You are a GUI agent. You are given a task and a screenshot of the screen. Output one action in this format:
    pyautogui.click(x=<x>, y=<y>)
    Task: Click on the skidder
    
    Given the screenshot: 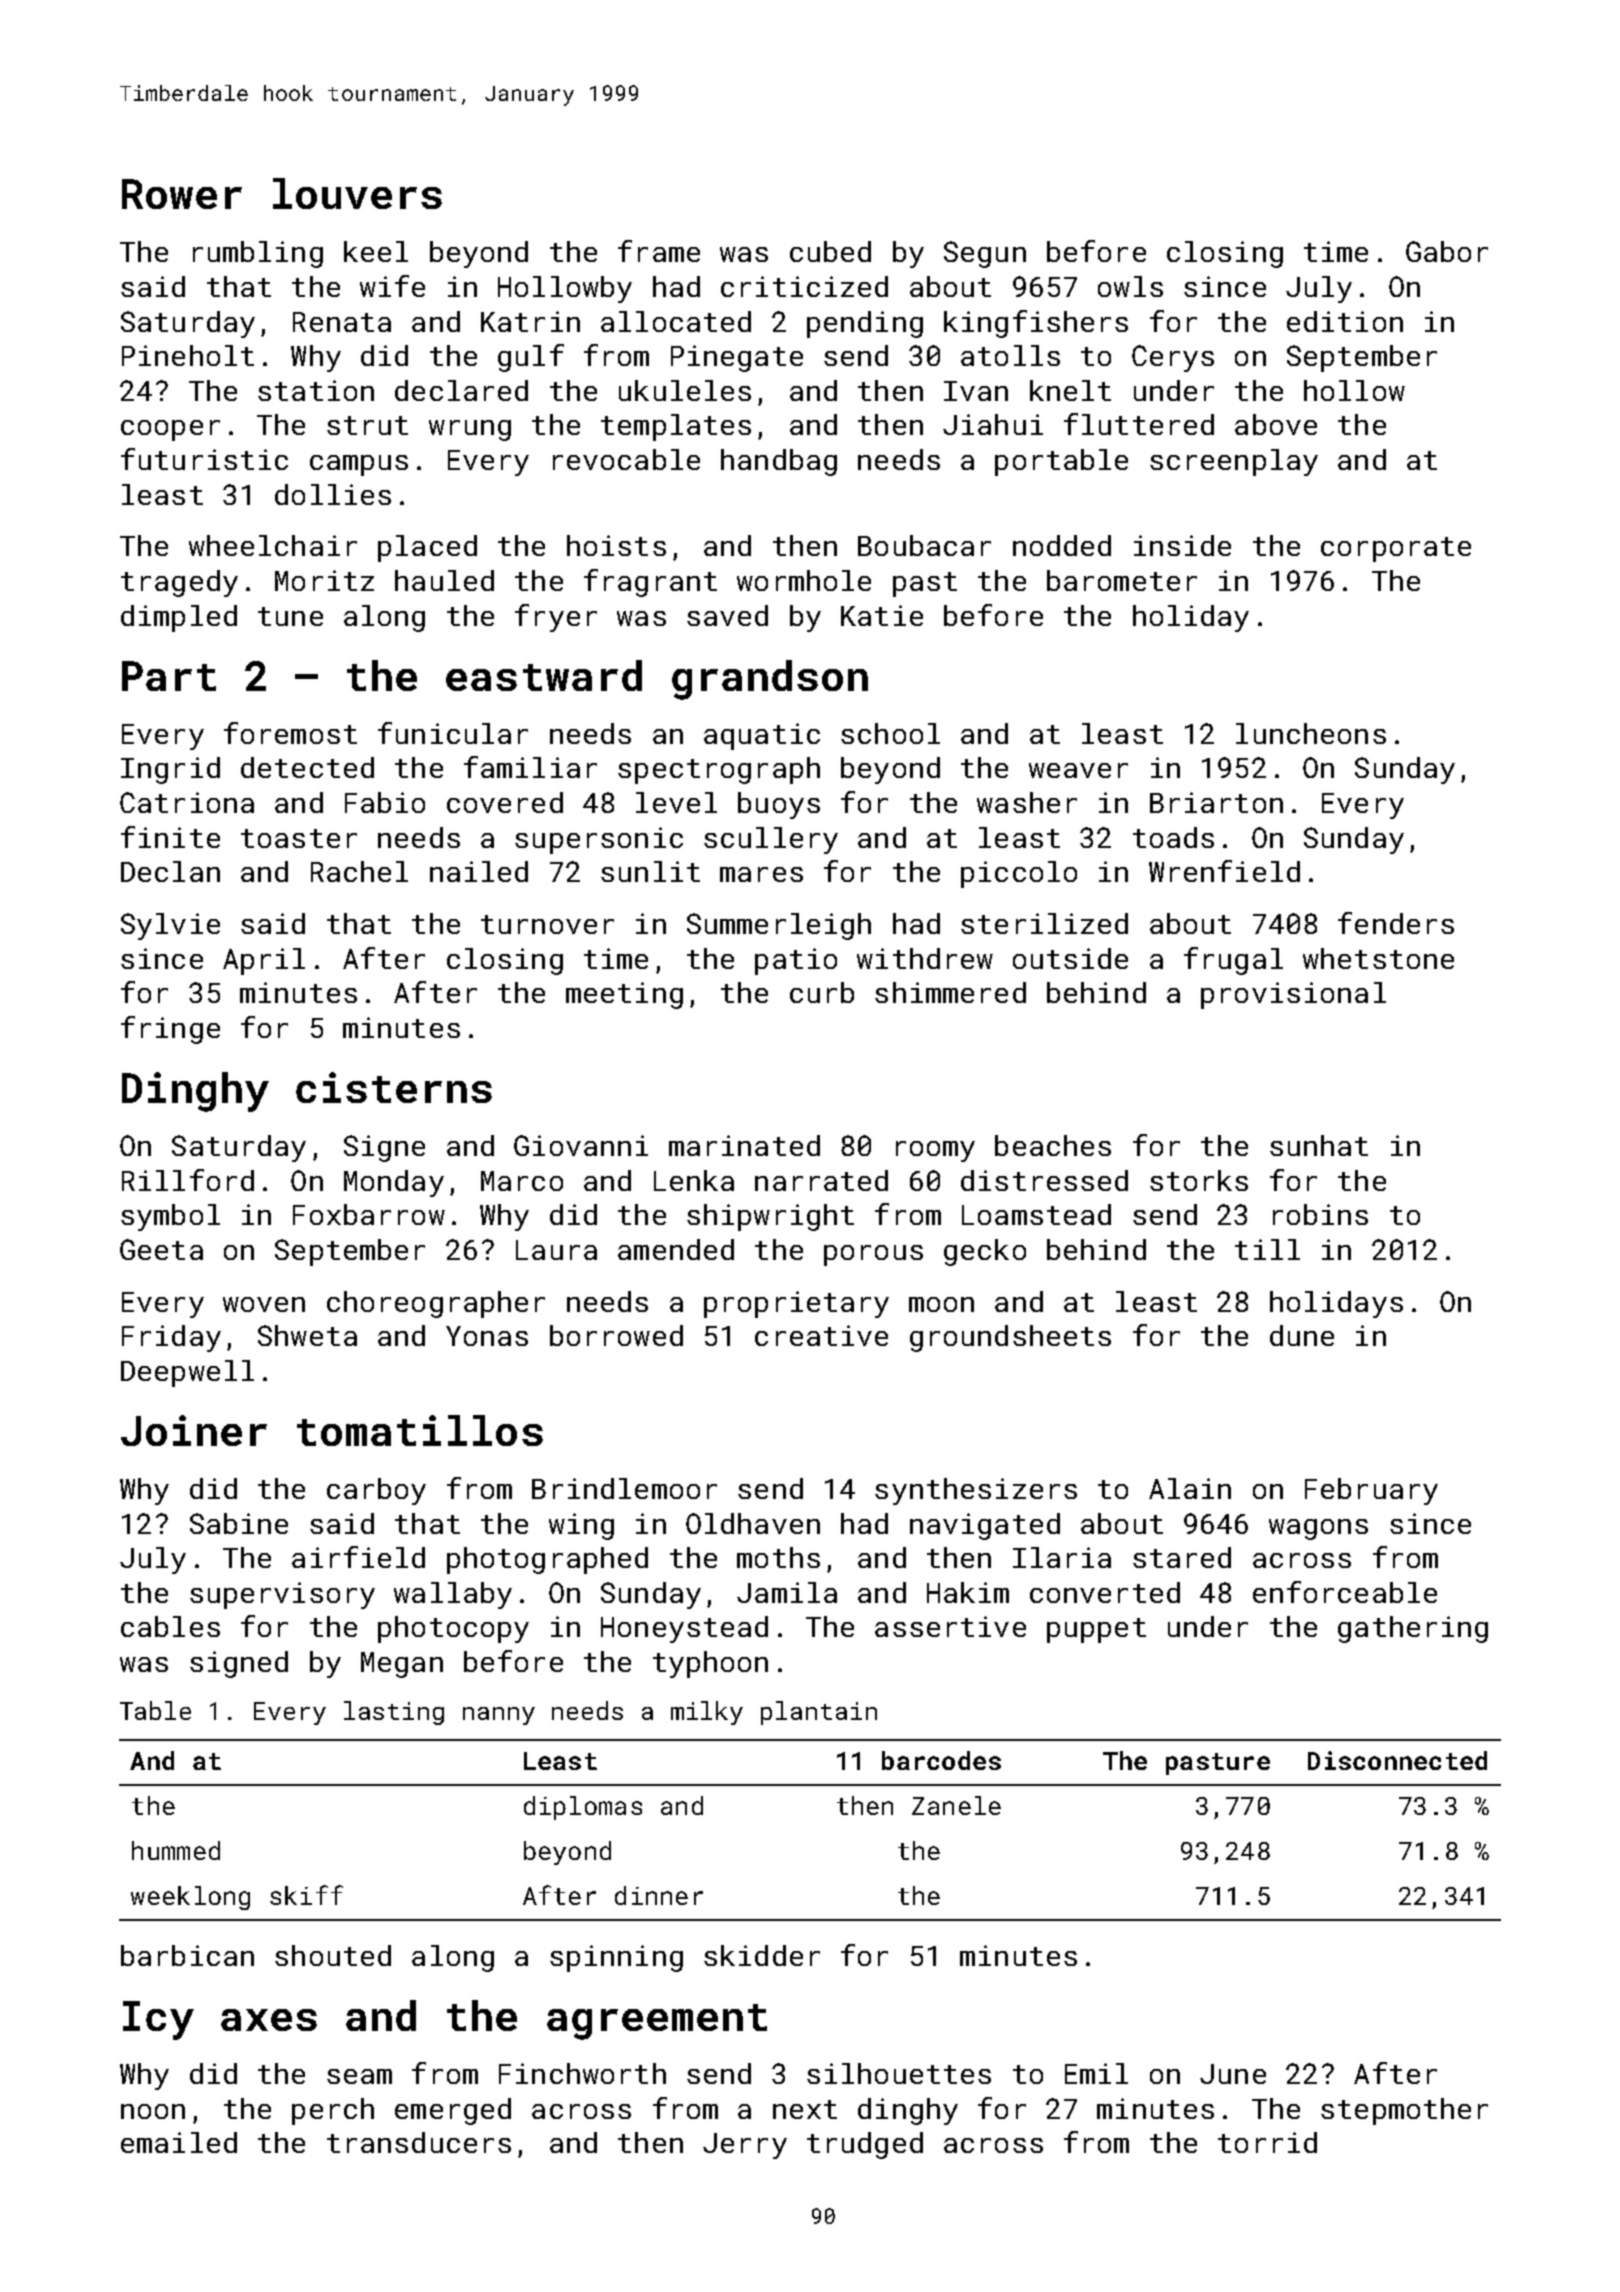 What is the action you would take?
    pyautogui.click(x=762, y=1955)
